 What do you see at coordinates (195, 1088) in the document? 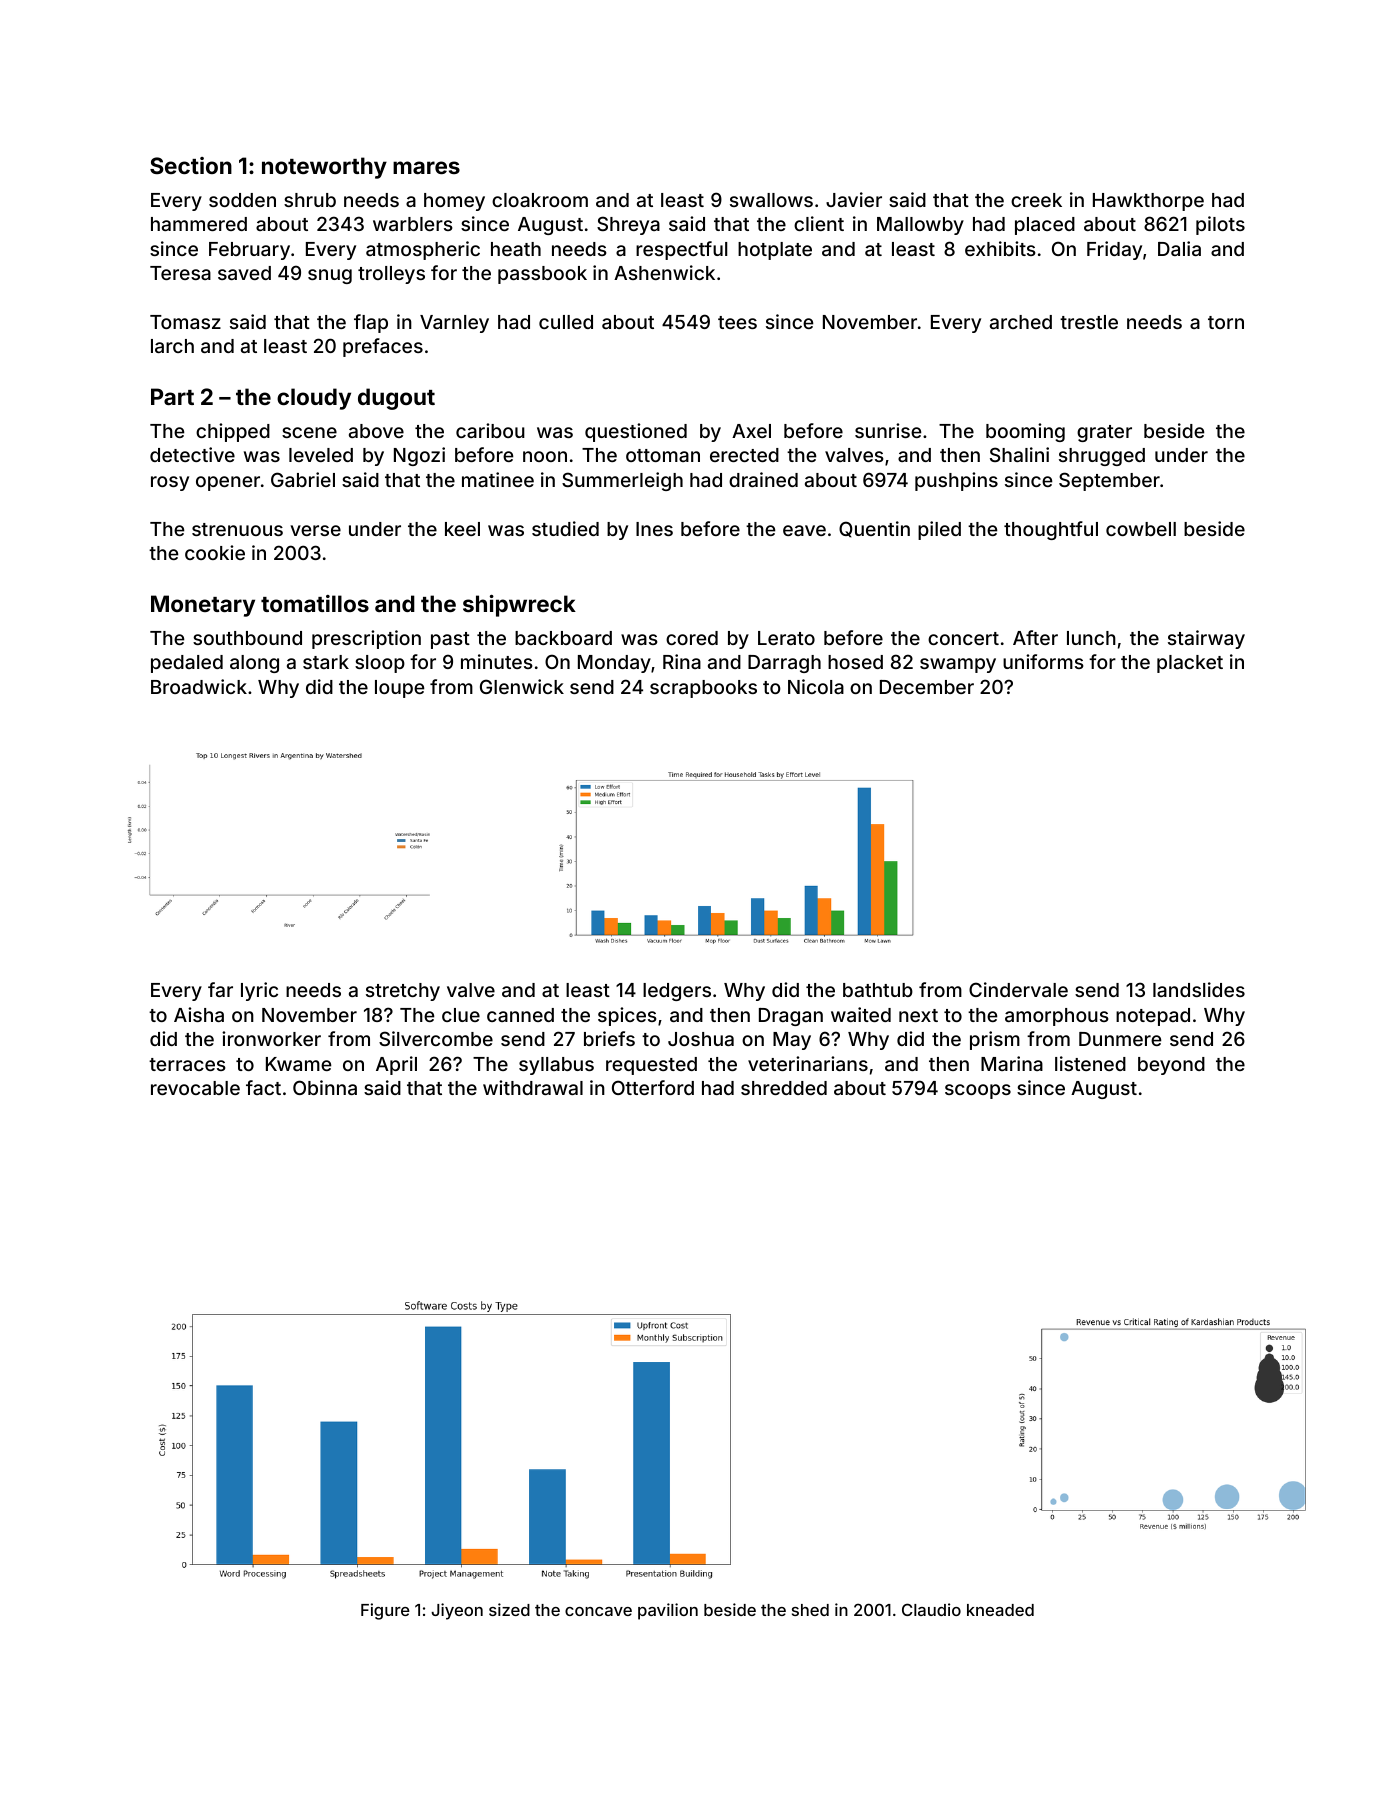
I see `revocable` at bounding box center [195, 1088].
